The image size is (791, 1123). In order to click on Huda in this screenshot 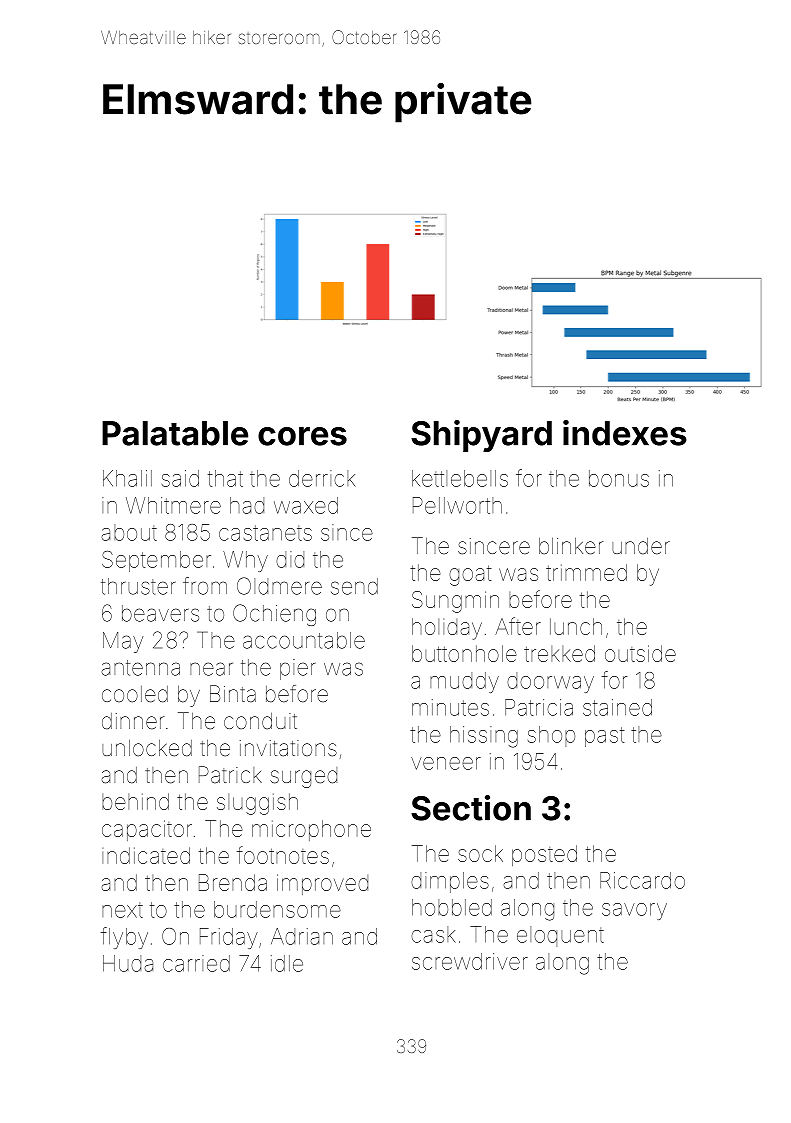, I will do `click(128, 963)`.
